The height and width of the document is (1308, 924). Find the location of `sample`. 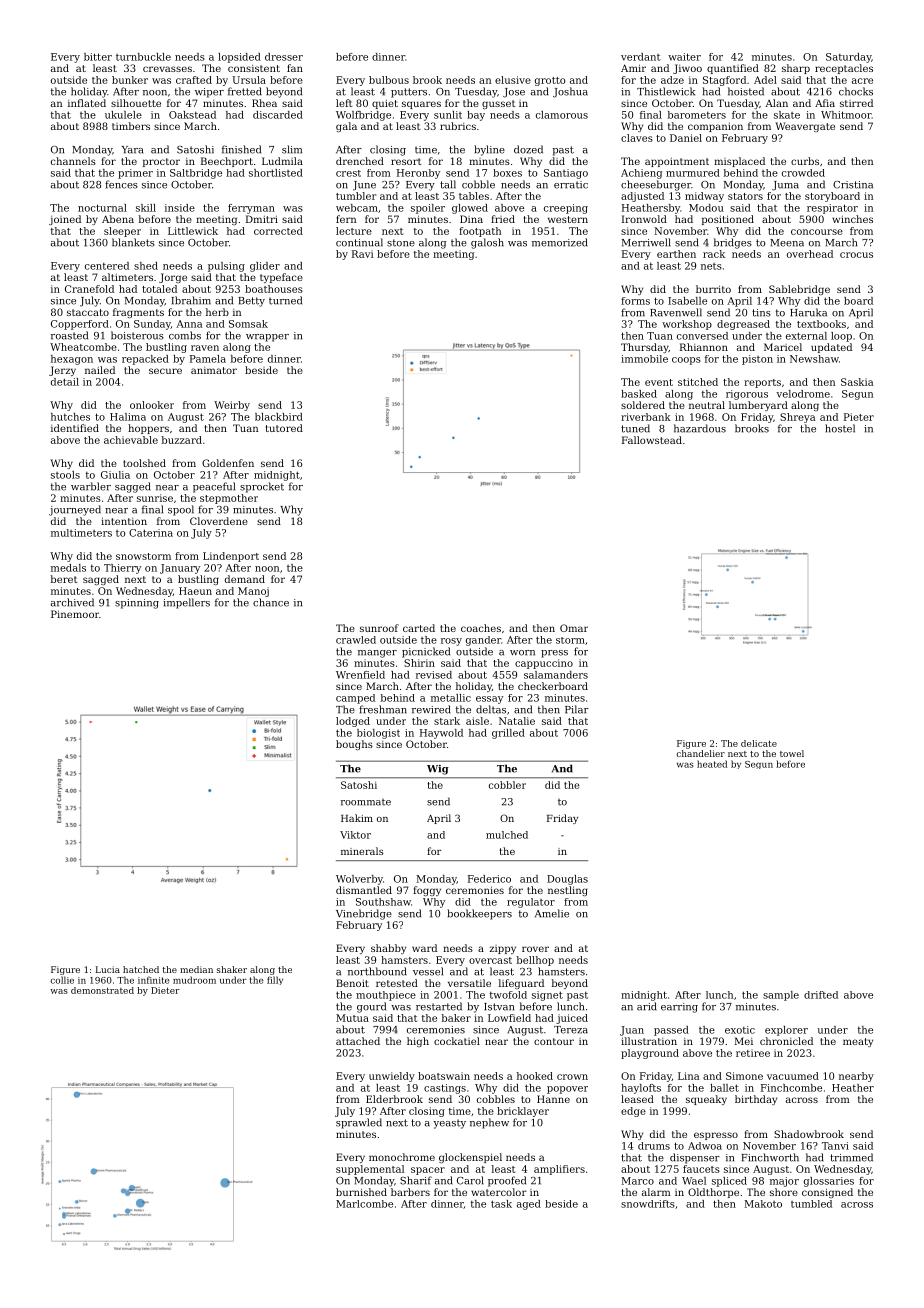

sample is located at coordinates (781, 996).
